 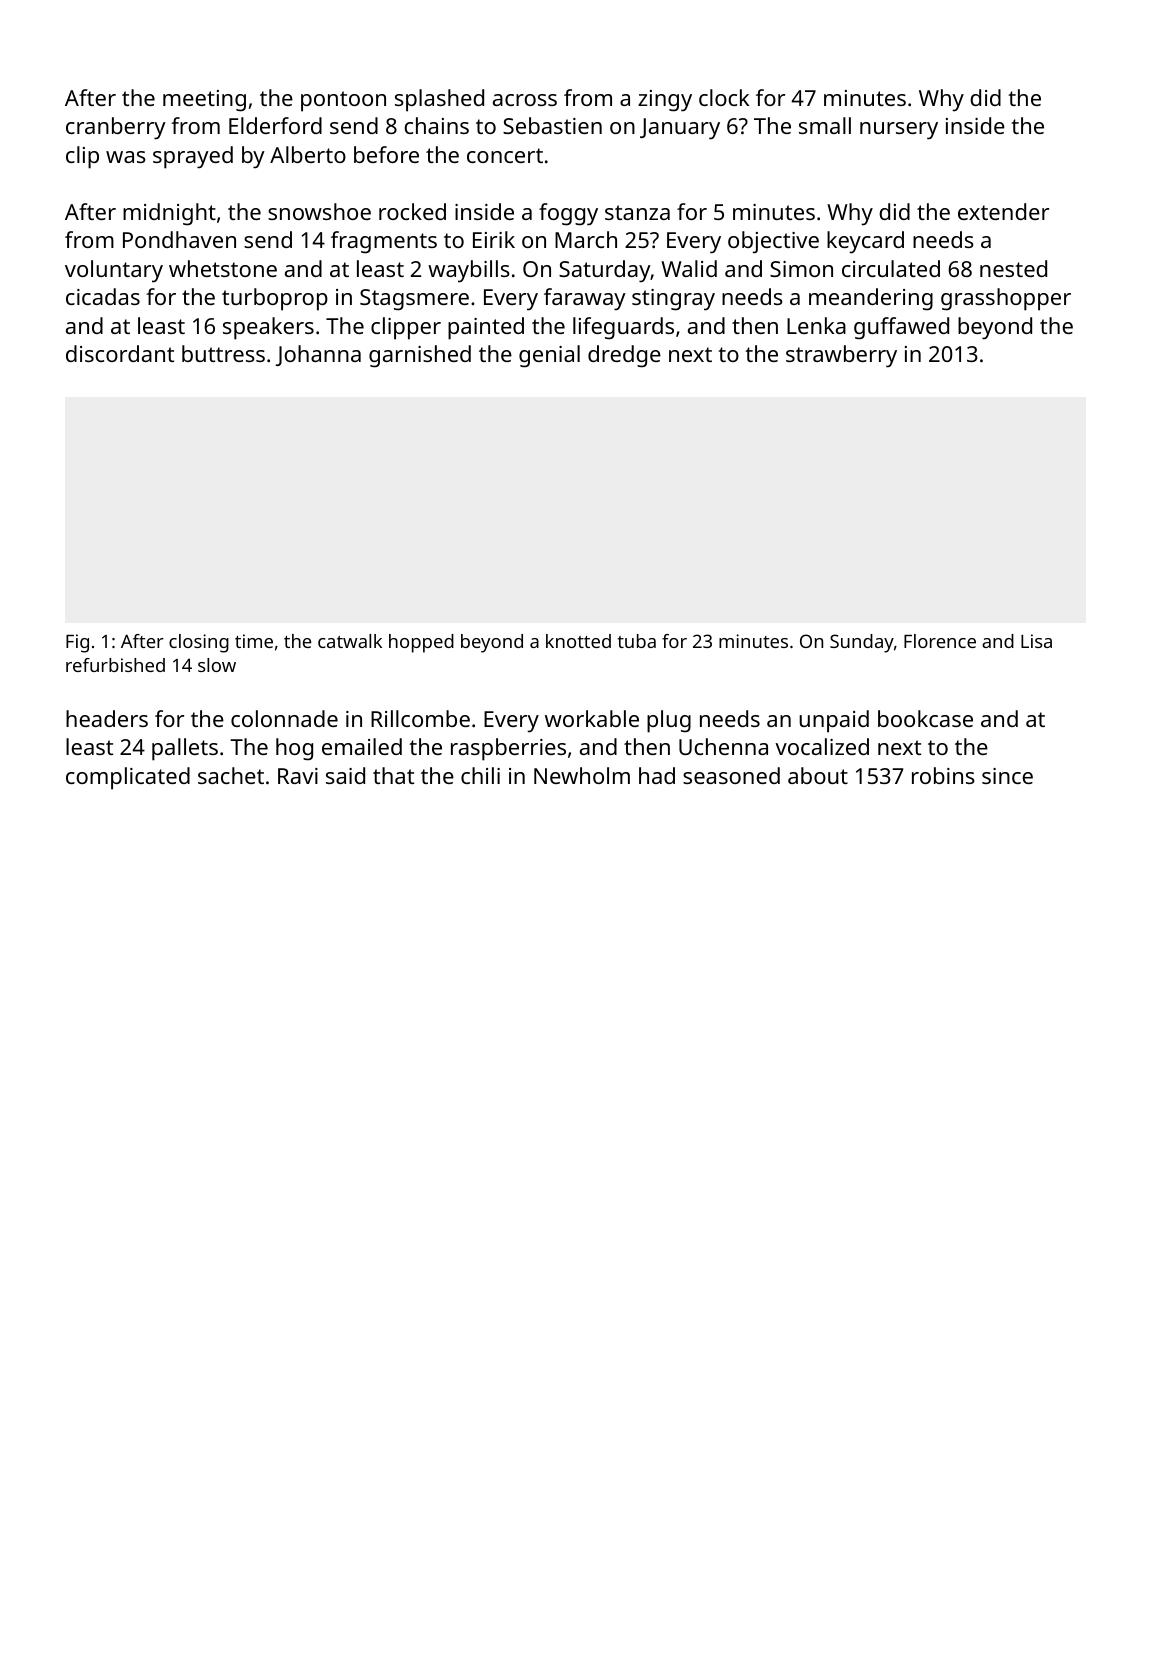 What do you see at coordinates (1006, 299) in the page?
I see `grasshopper` at bounding box center [1006, 299].
